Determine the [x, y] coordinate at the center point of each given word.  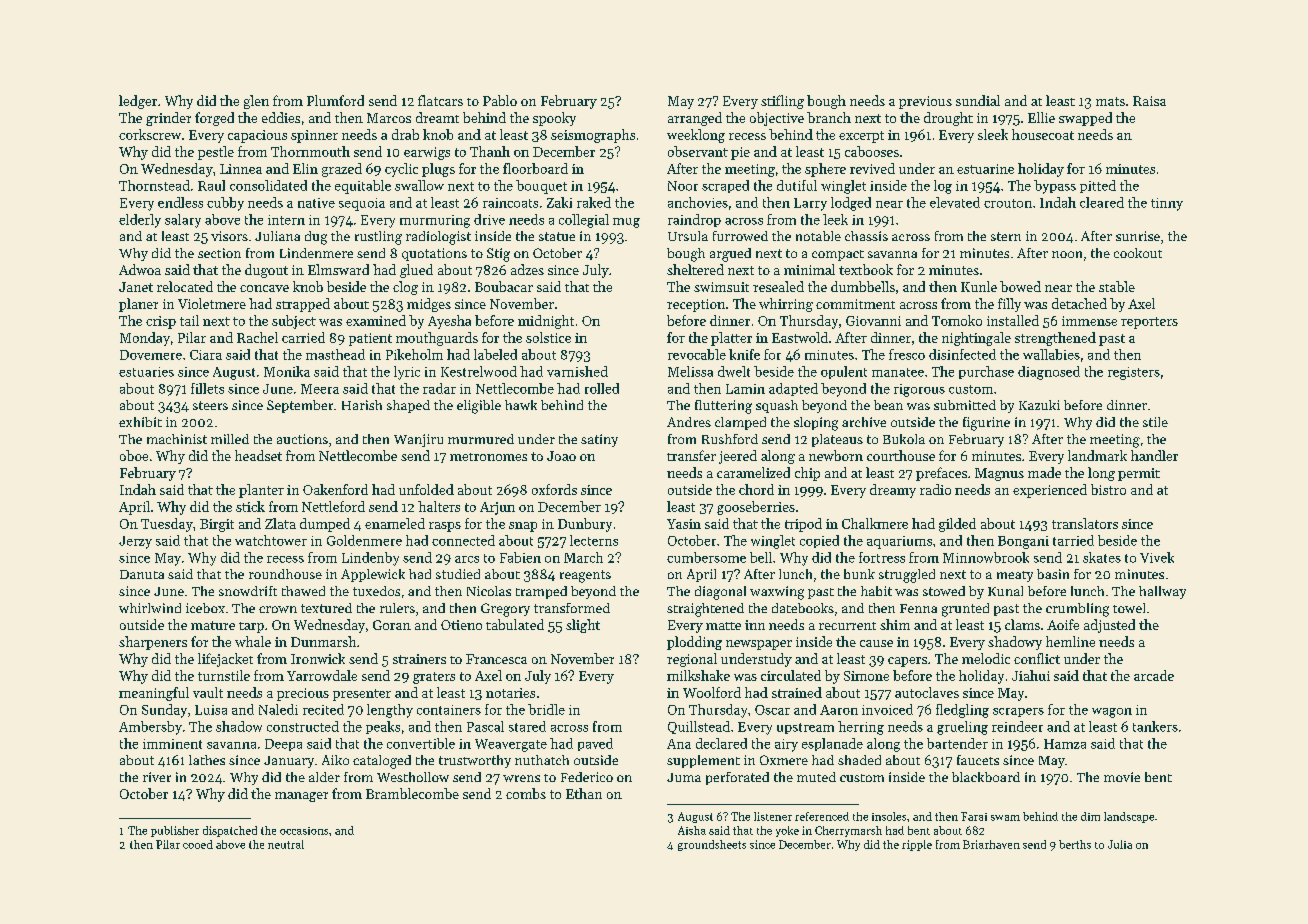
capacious [257, 136]
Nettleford [333, 506]
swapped [1085, 119]
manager [301, 797]
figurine [986, 424]
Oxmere [784, 760]
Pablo [500, 100]
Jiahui [1031, 675]
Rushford [730, 439]
